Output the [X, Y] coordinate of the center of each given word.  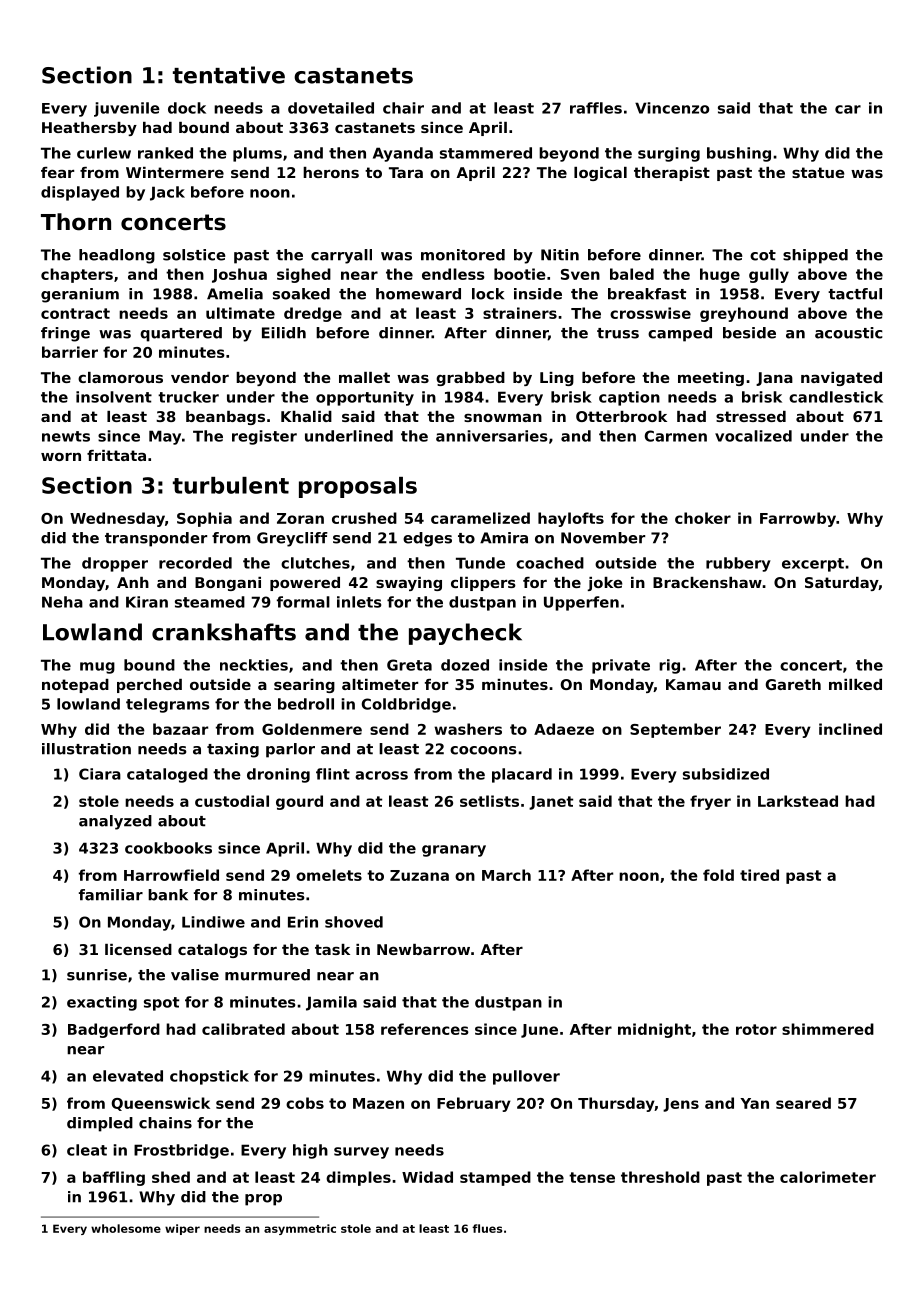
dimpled [100, 1124]
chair [403, 108]
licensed [138, 949]
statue [818, 172]
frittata [116, 455]
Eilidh [284, 333]
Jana [774, 379]
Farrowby [798, 519]
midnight [654, 1030]
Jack [167, 193]
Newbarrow [423, 949]
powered [305, 584]
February [474, 1104]
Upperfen [581, 603]
